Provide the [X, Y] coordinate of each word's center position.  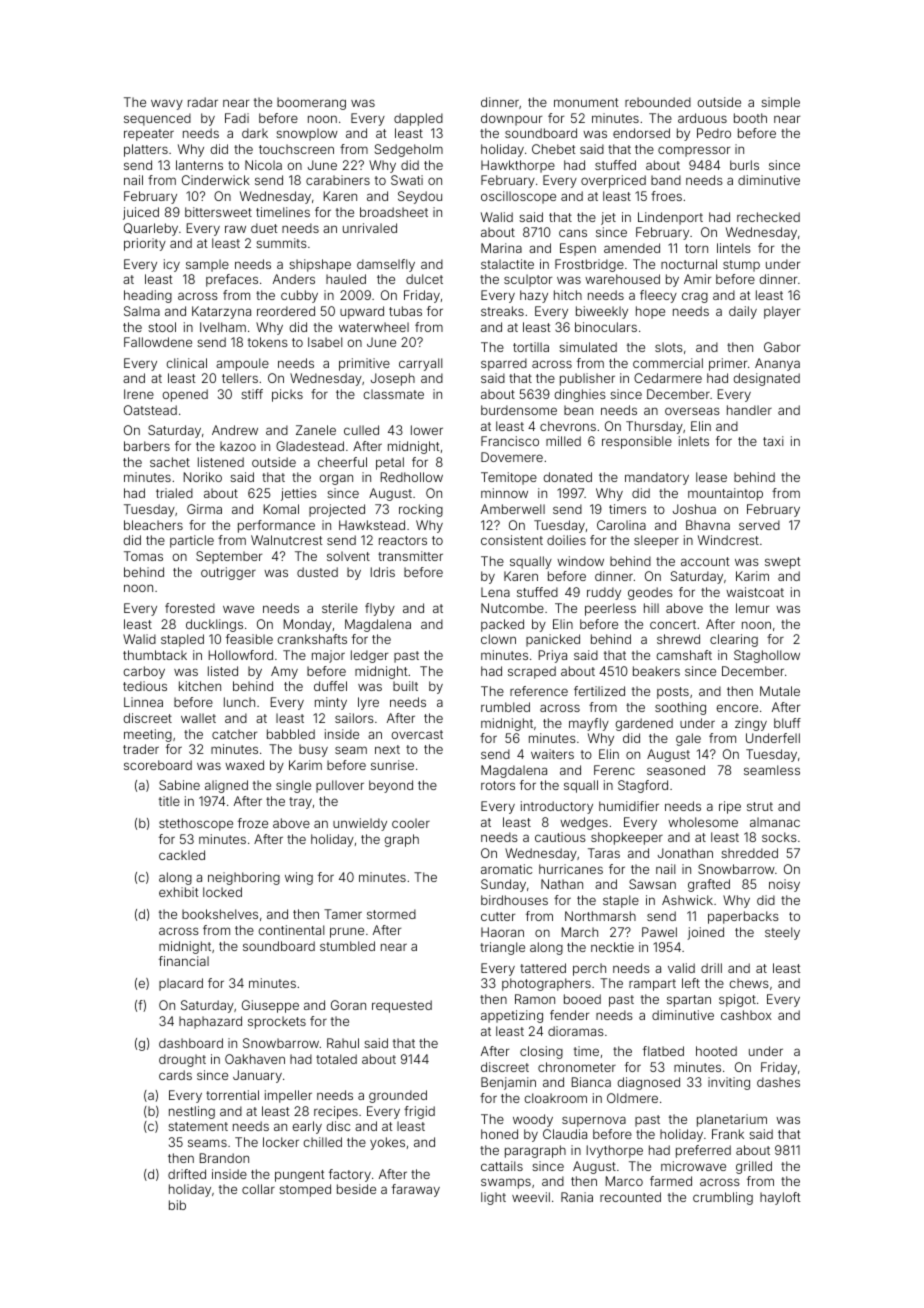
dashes [778, 1082]
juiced [141, 213]
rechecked [768, 217]
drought [182, 1060]
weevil [531, 1197]
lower [427, 430]
